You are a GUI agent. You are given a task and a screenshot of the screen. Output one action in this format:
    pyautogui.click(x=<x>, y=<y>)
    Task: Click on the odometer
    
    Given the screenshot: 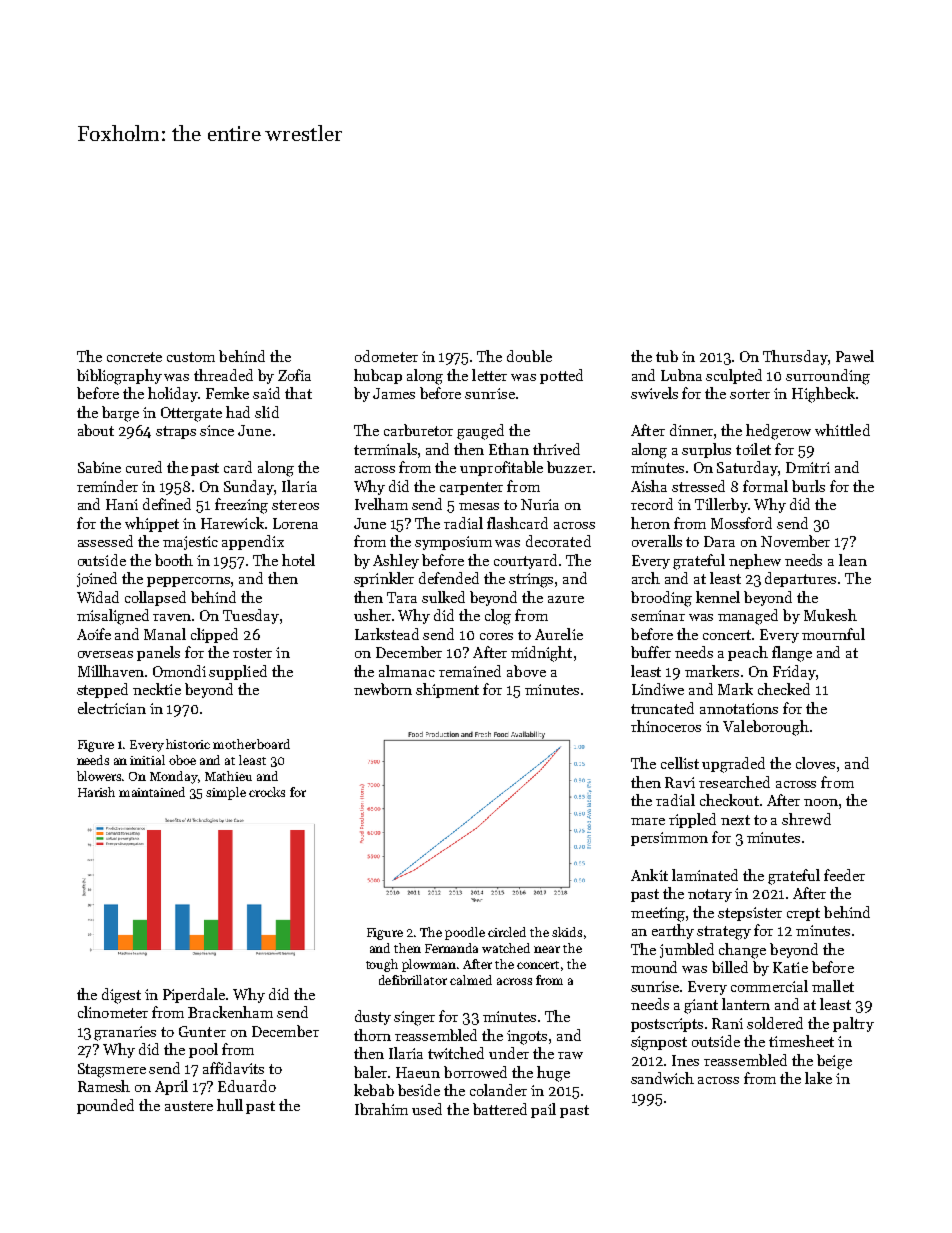 What is the action you would take?
    pyautogui.click(x=386, y=356)
